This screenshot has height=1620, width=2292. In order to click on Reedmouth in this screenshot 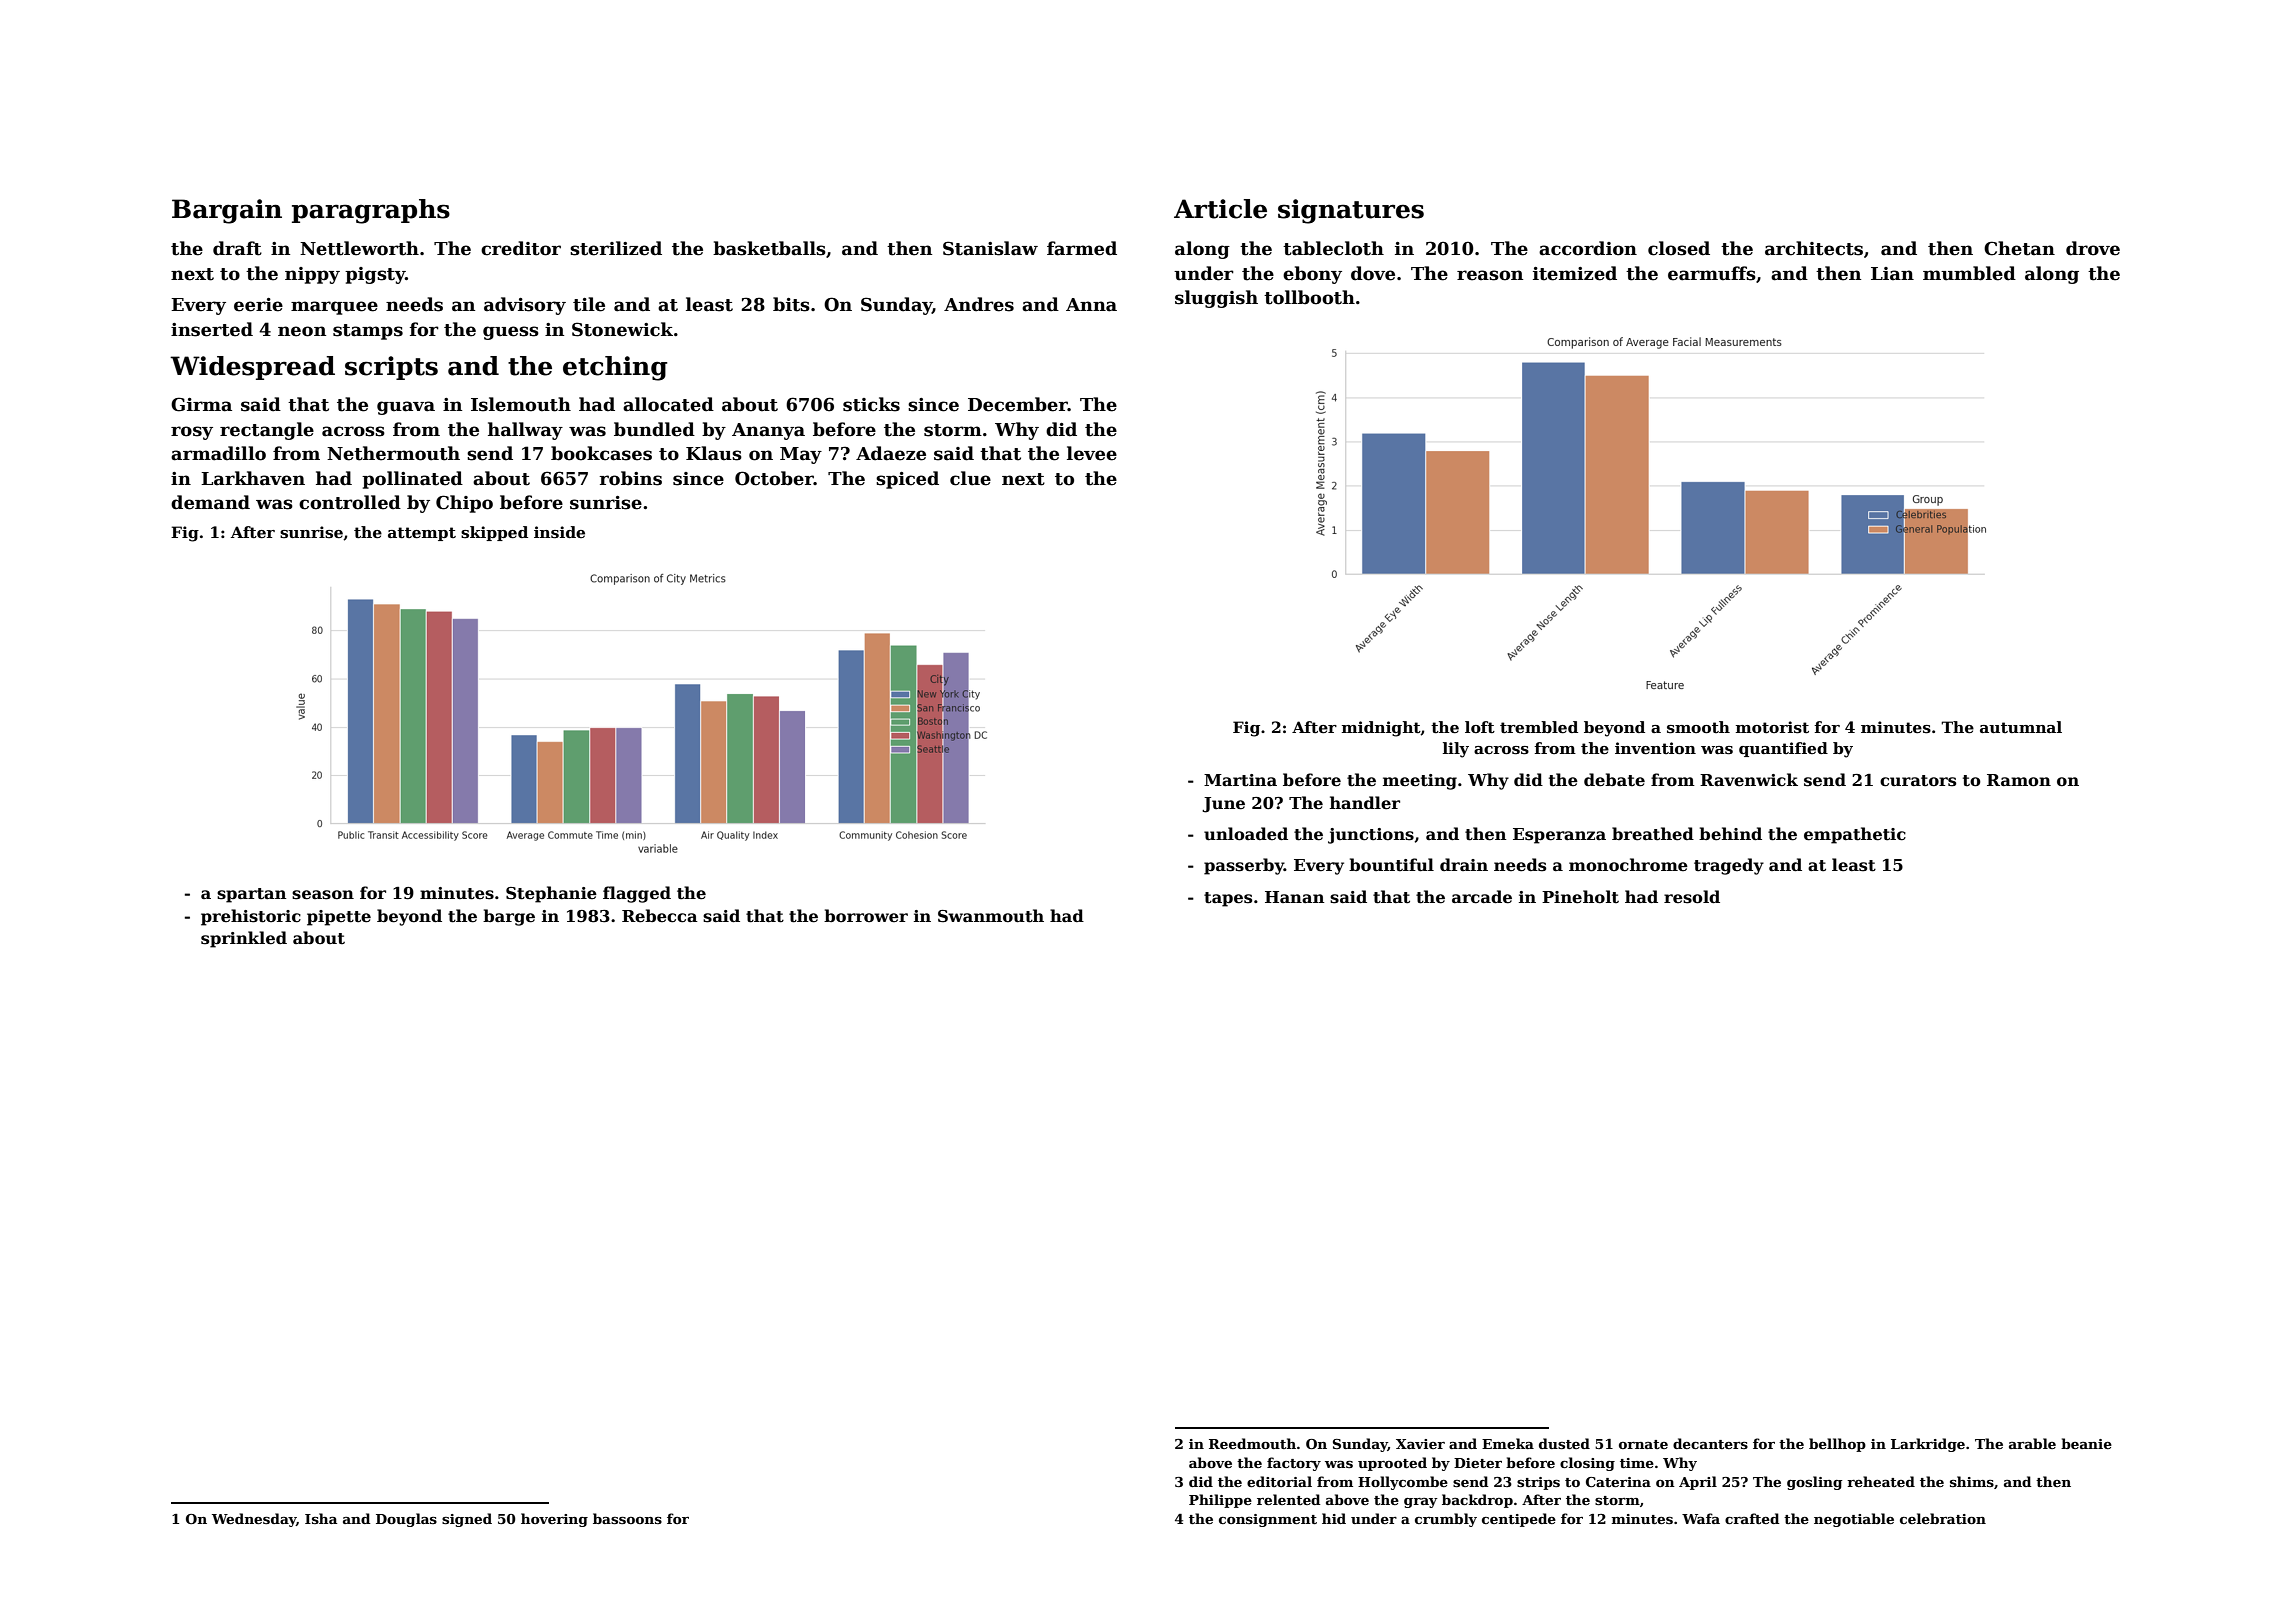, I will do `click(1252, 1443)`.
